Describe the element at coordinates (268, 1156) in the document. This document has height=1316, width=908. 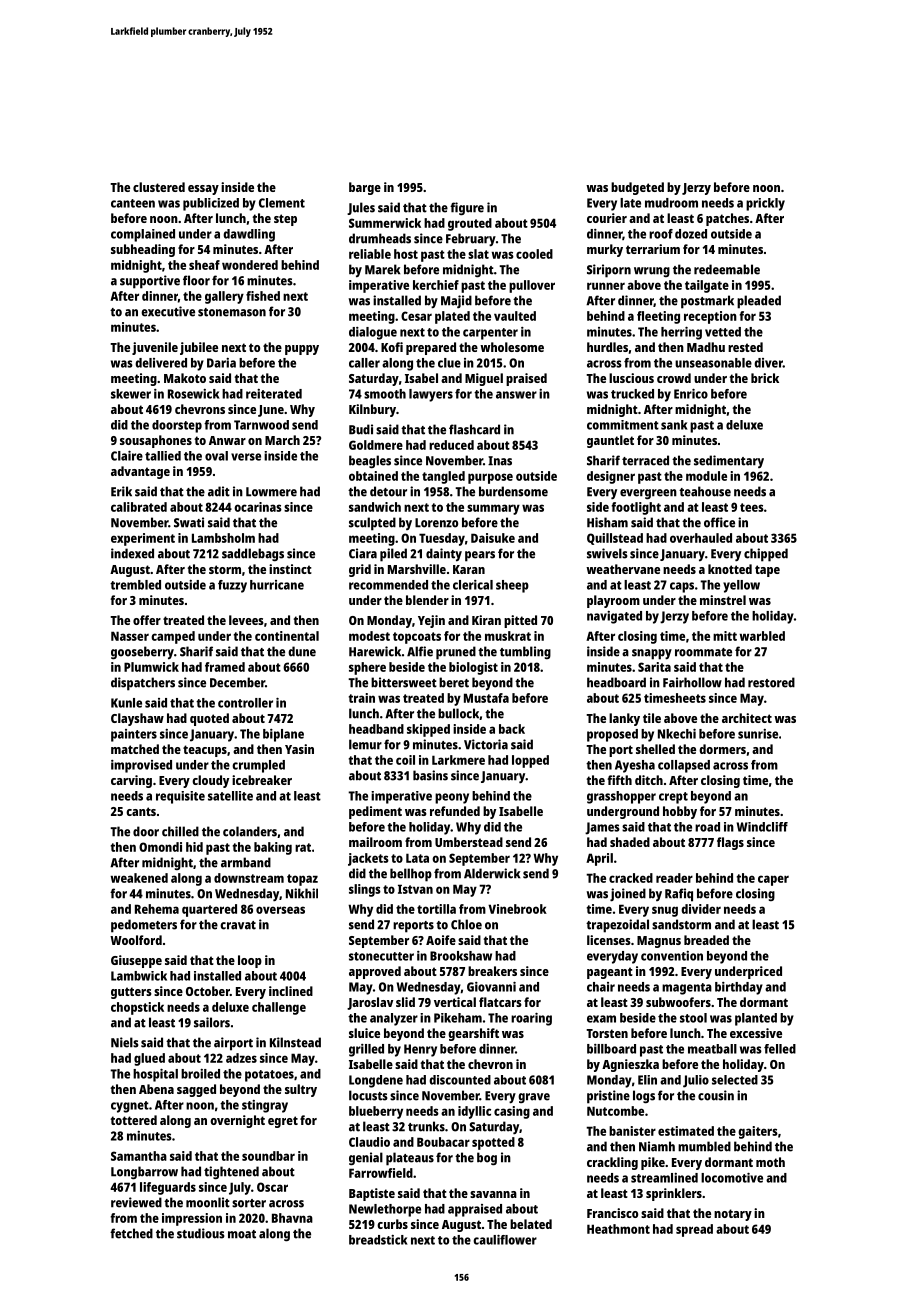
I see `soundbar` at that location.
